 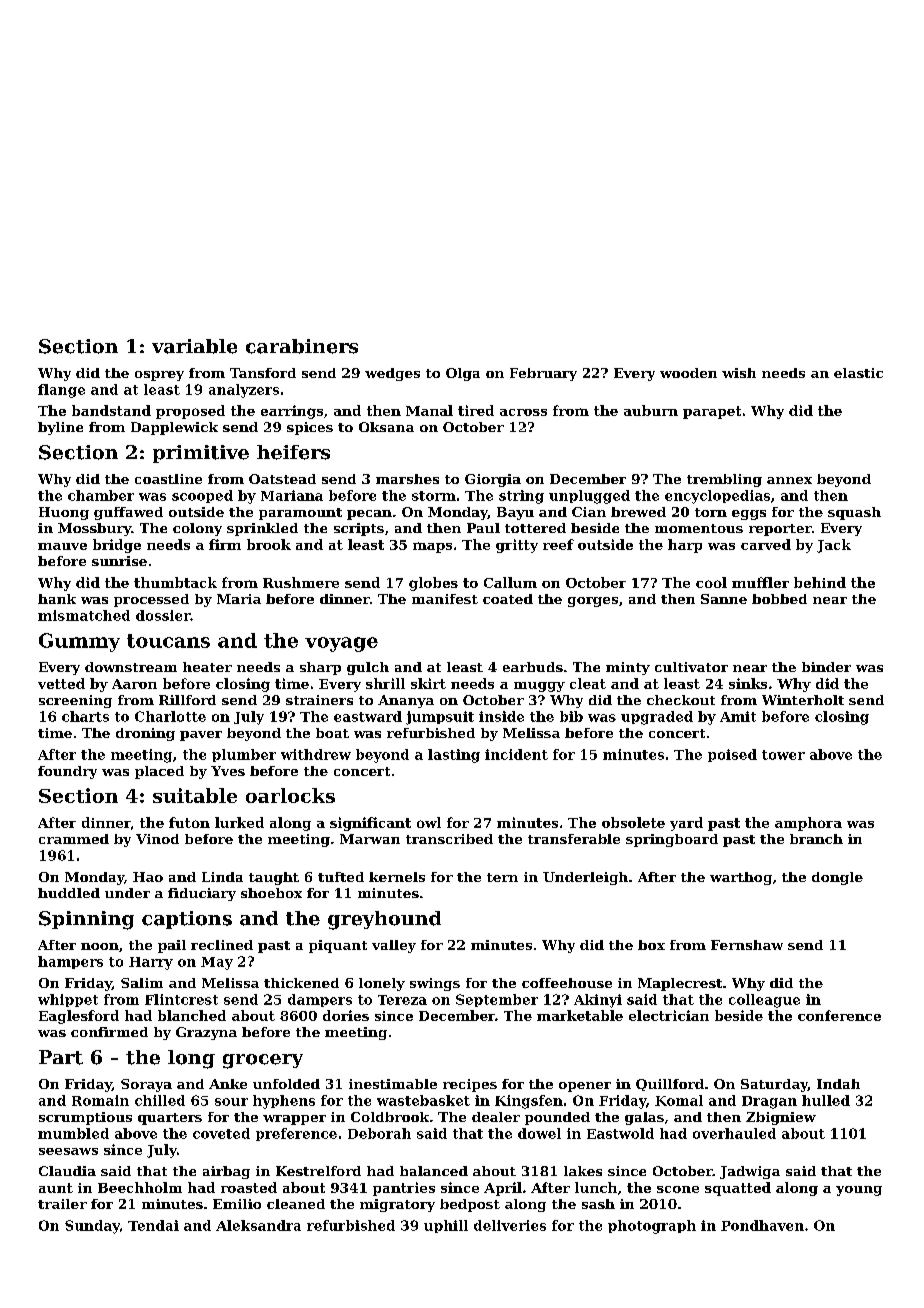 What do you see at coordinates (764, 1001) in the screenshot?
I see `colleague` at bounding box center [764, 1001].
